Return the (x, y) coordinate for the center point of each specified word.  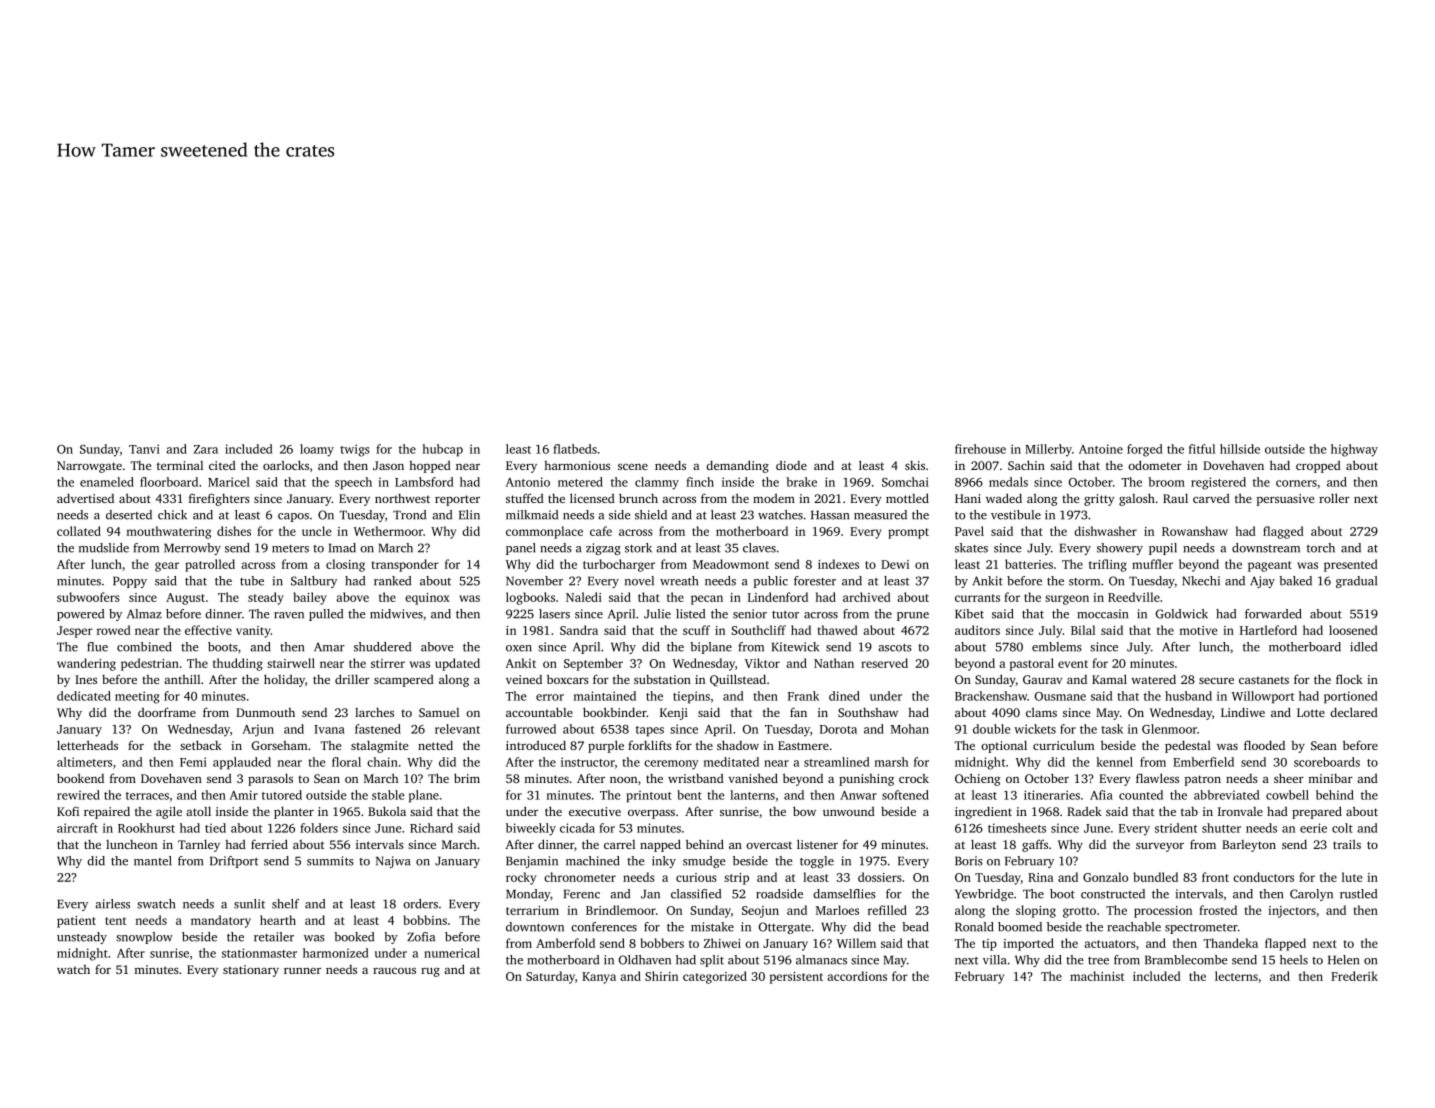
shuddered (382, 647)
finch (700, 482)
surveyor (1160, 847)
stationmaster (259, 953)
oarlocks (286, 465)
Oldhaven (645, 960)
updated (457, 664)
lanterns (752, 795)
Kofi (68, 811)
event (1073, 664)
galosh (1137, 499)
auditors (977, 630)
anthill (182, 679)
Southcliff (758, 630)
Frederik (1354, 976)
